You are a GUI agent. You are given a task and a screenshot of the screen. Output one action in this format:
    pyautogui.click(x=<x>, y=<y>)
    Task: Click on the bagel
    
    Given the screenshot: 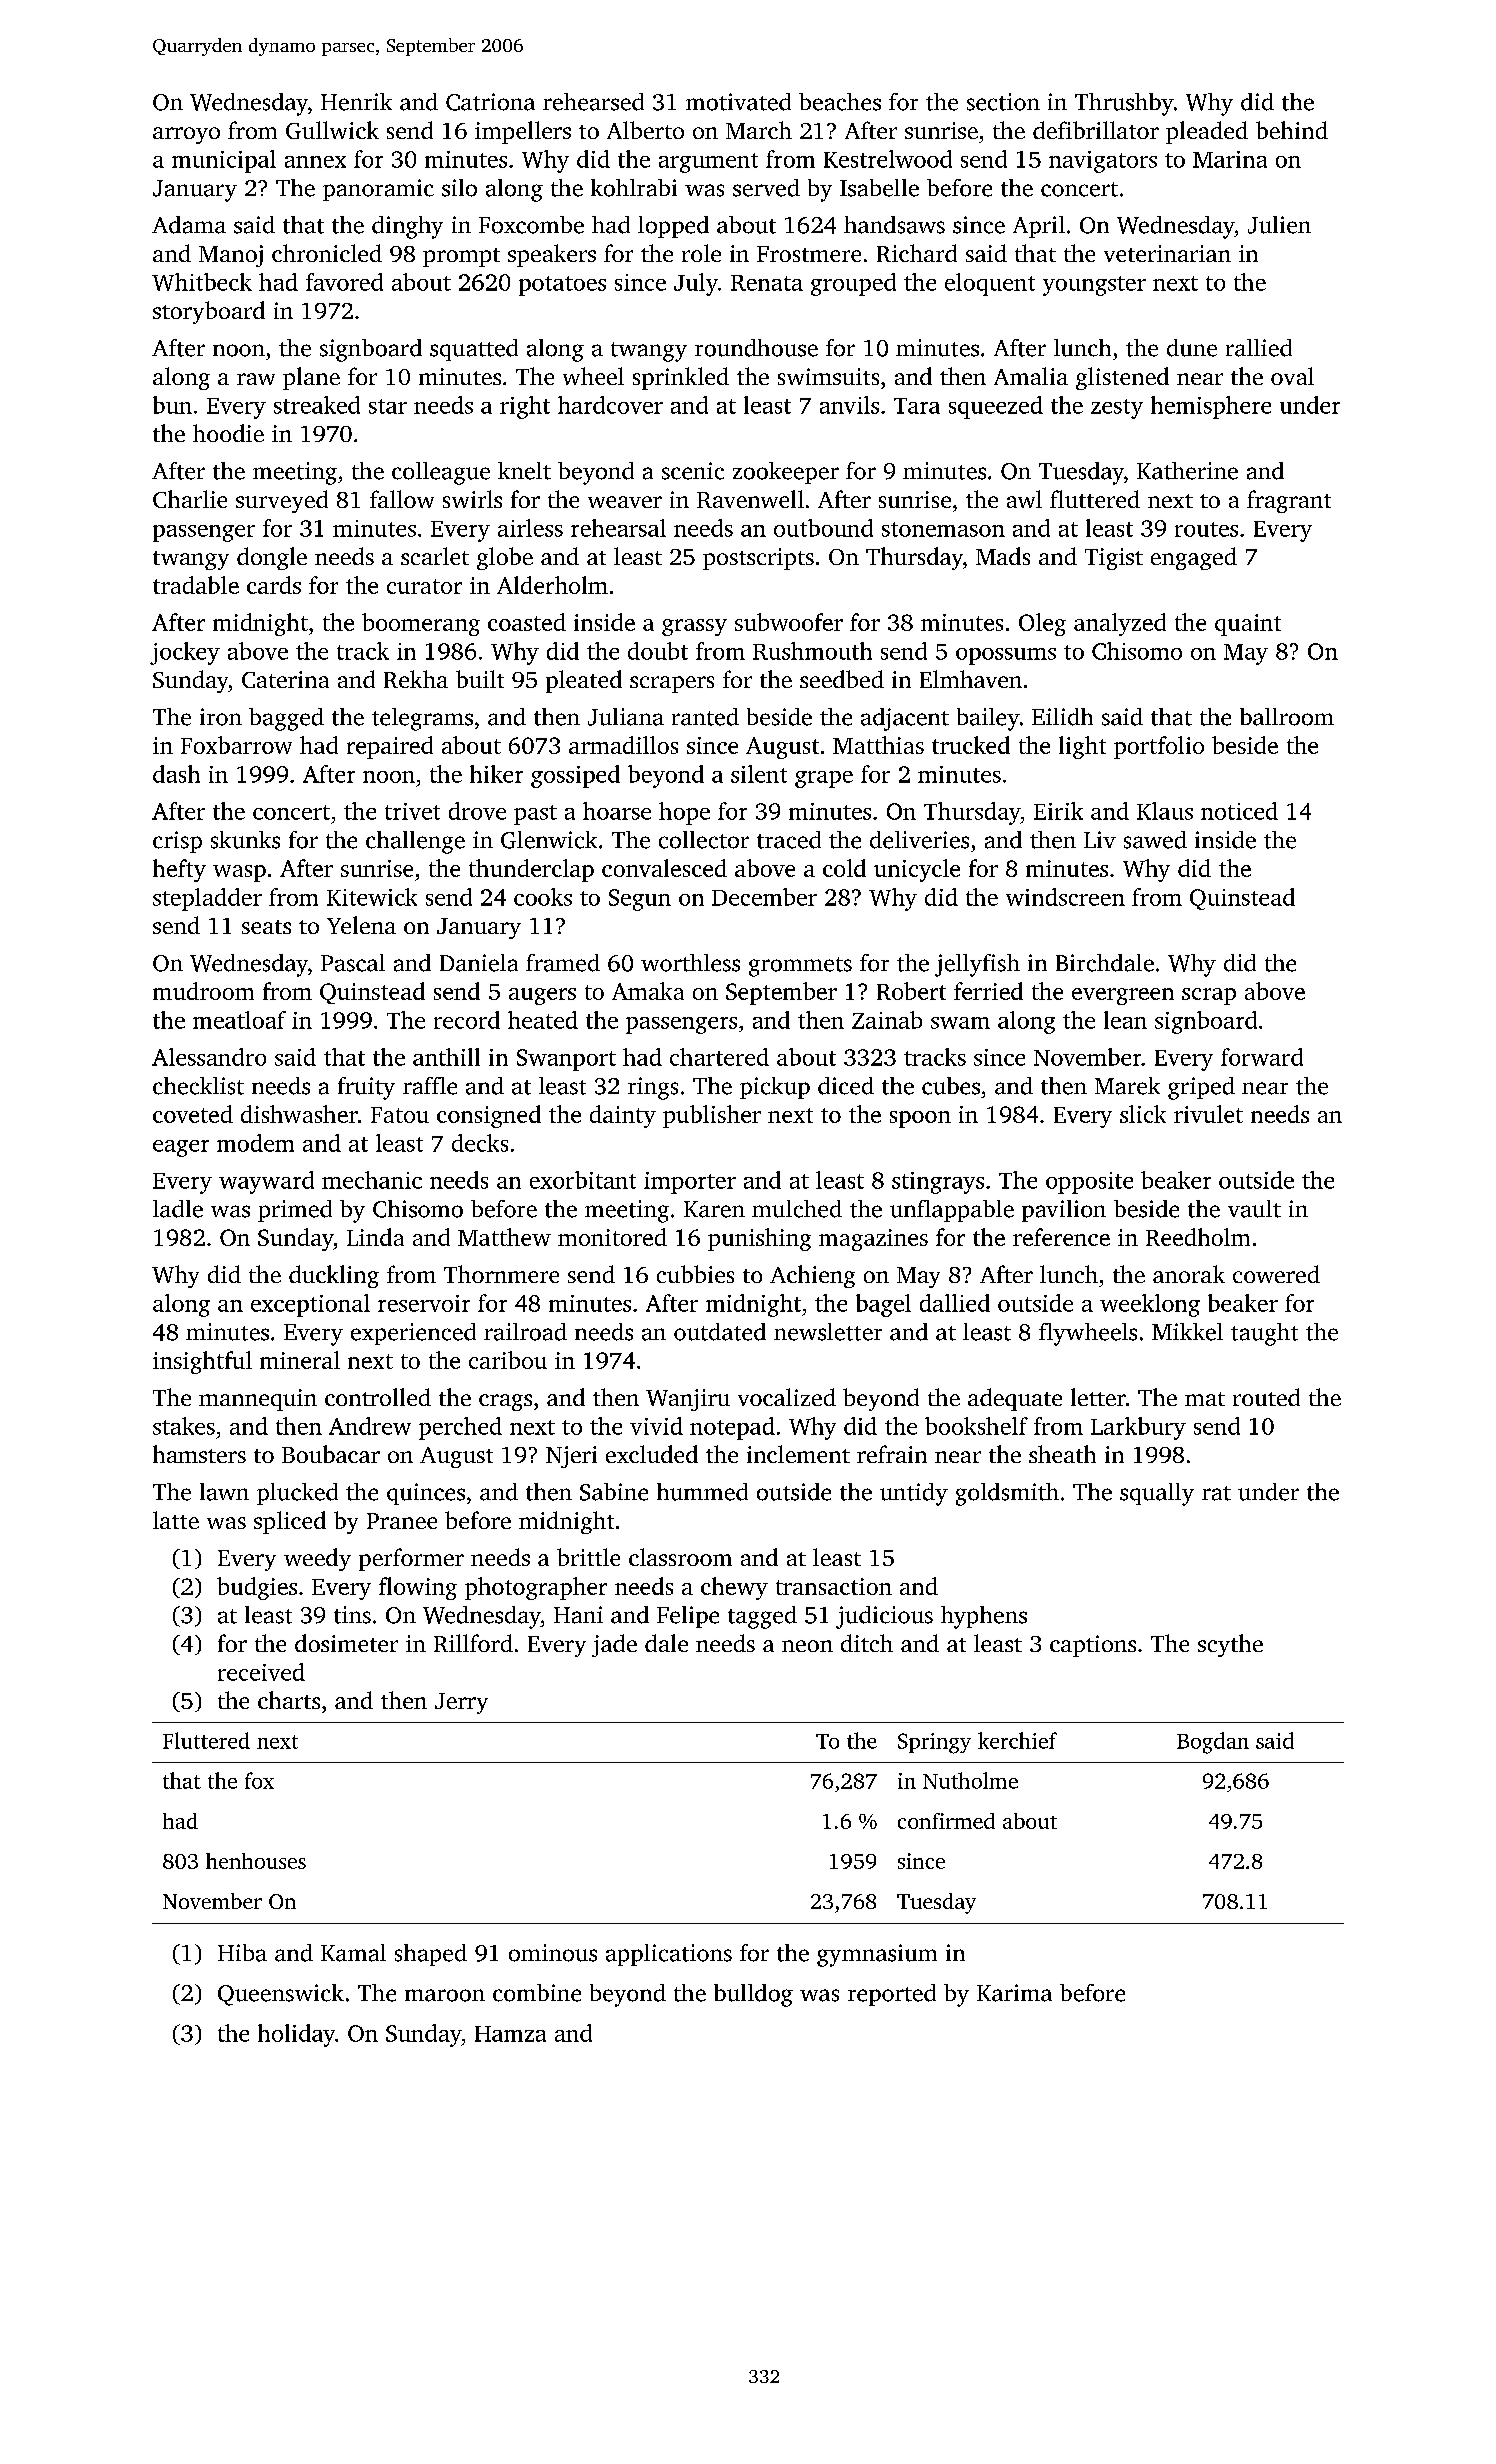 What is the action you would take?
    pyautogui.click(x=883, y=1305)
